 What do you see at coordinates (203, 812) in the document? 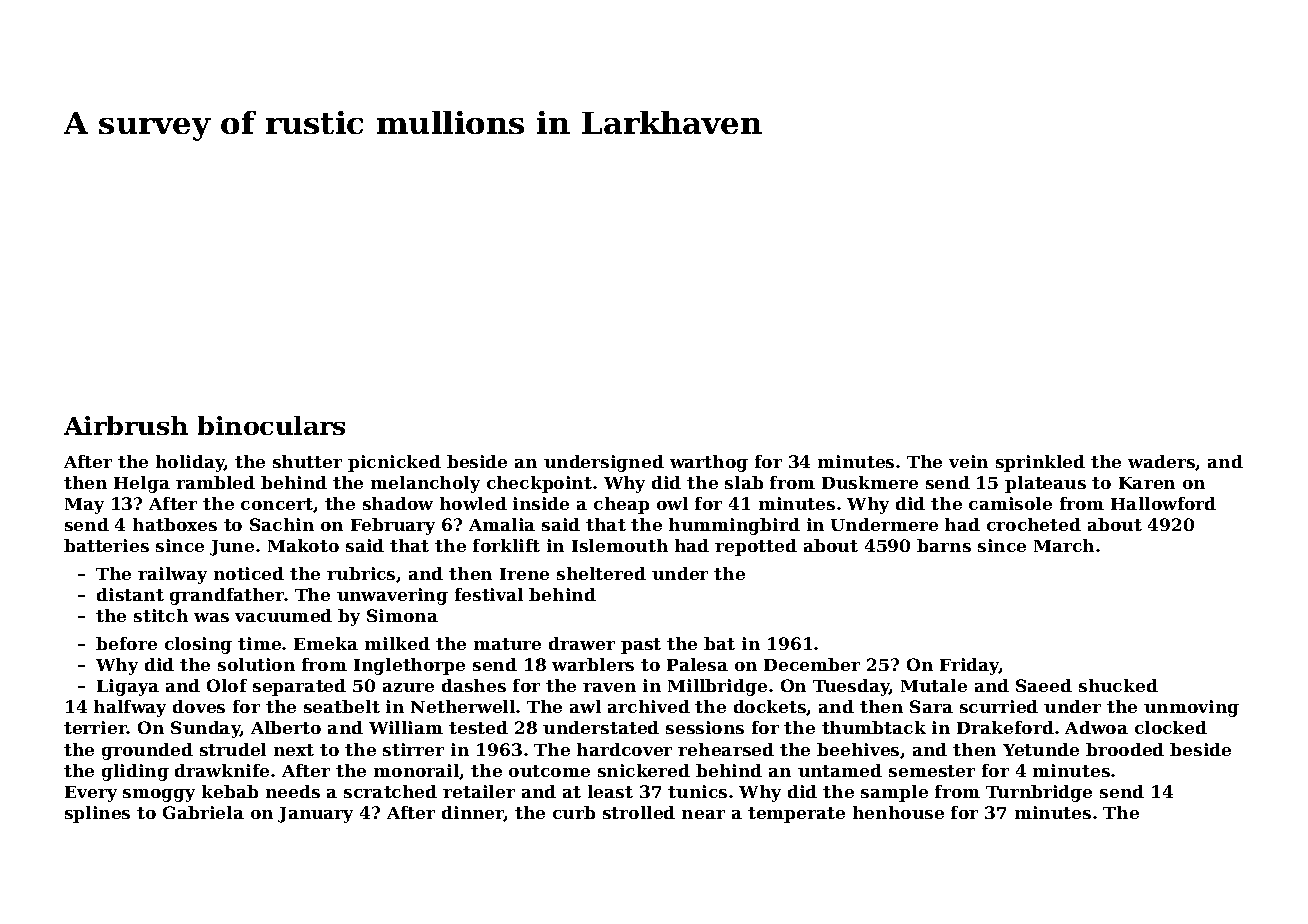
I see `Gabriela` at bounding box center [203, 812].
